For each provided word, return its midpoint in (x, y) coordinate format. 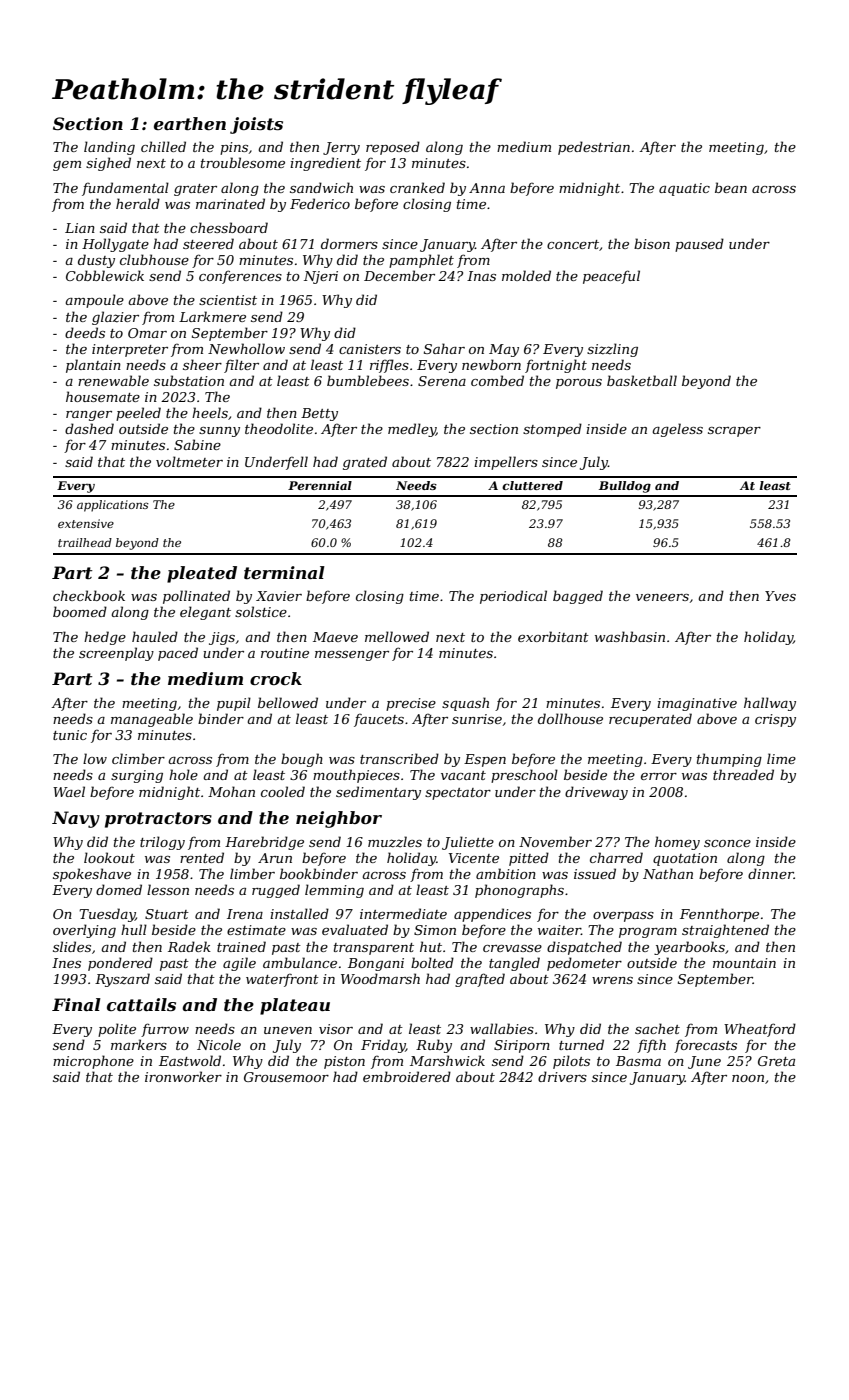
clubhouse (154, 259)
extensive (86, 523)
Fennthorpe (719, 915)
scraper (734, 432)
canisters (370, 349)
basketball (642, 380)
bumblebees (368, 380)
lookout (109, 857)
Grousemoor (286, 1077)
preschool (524, 776)
